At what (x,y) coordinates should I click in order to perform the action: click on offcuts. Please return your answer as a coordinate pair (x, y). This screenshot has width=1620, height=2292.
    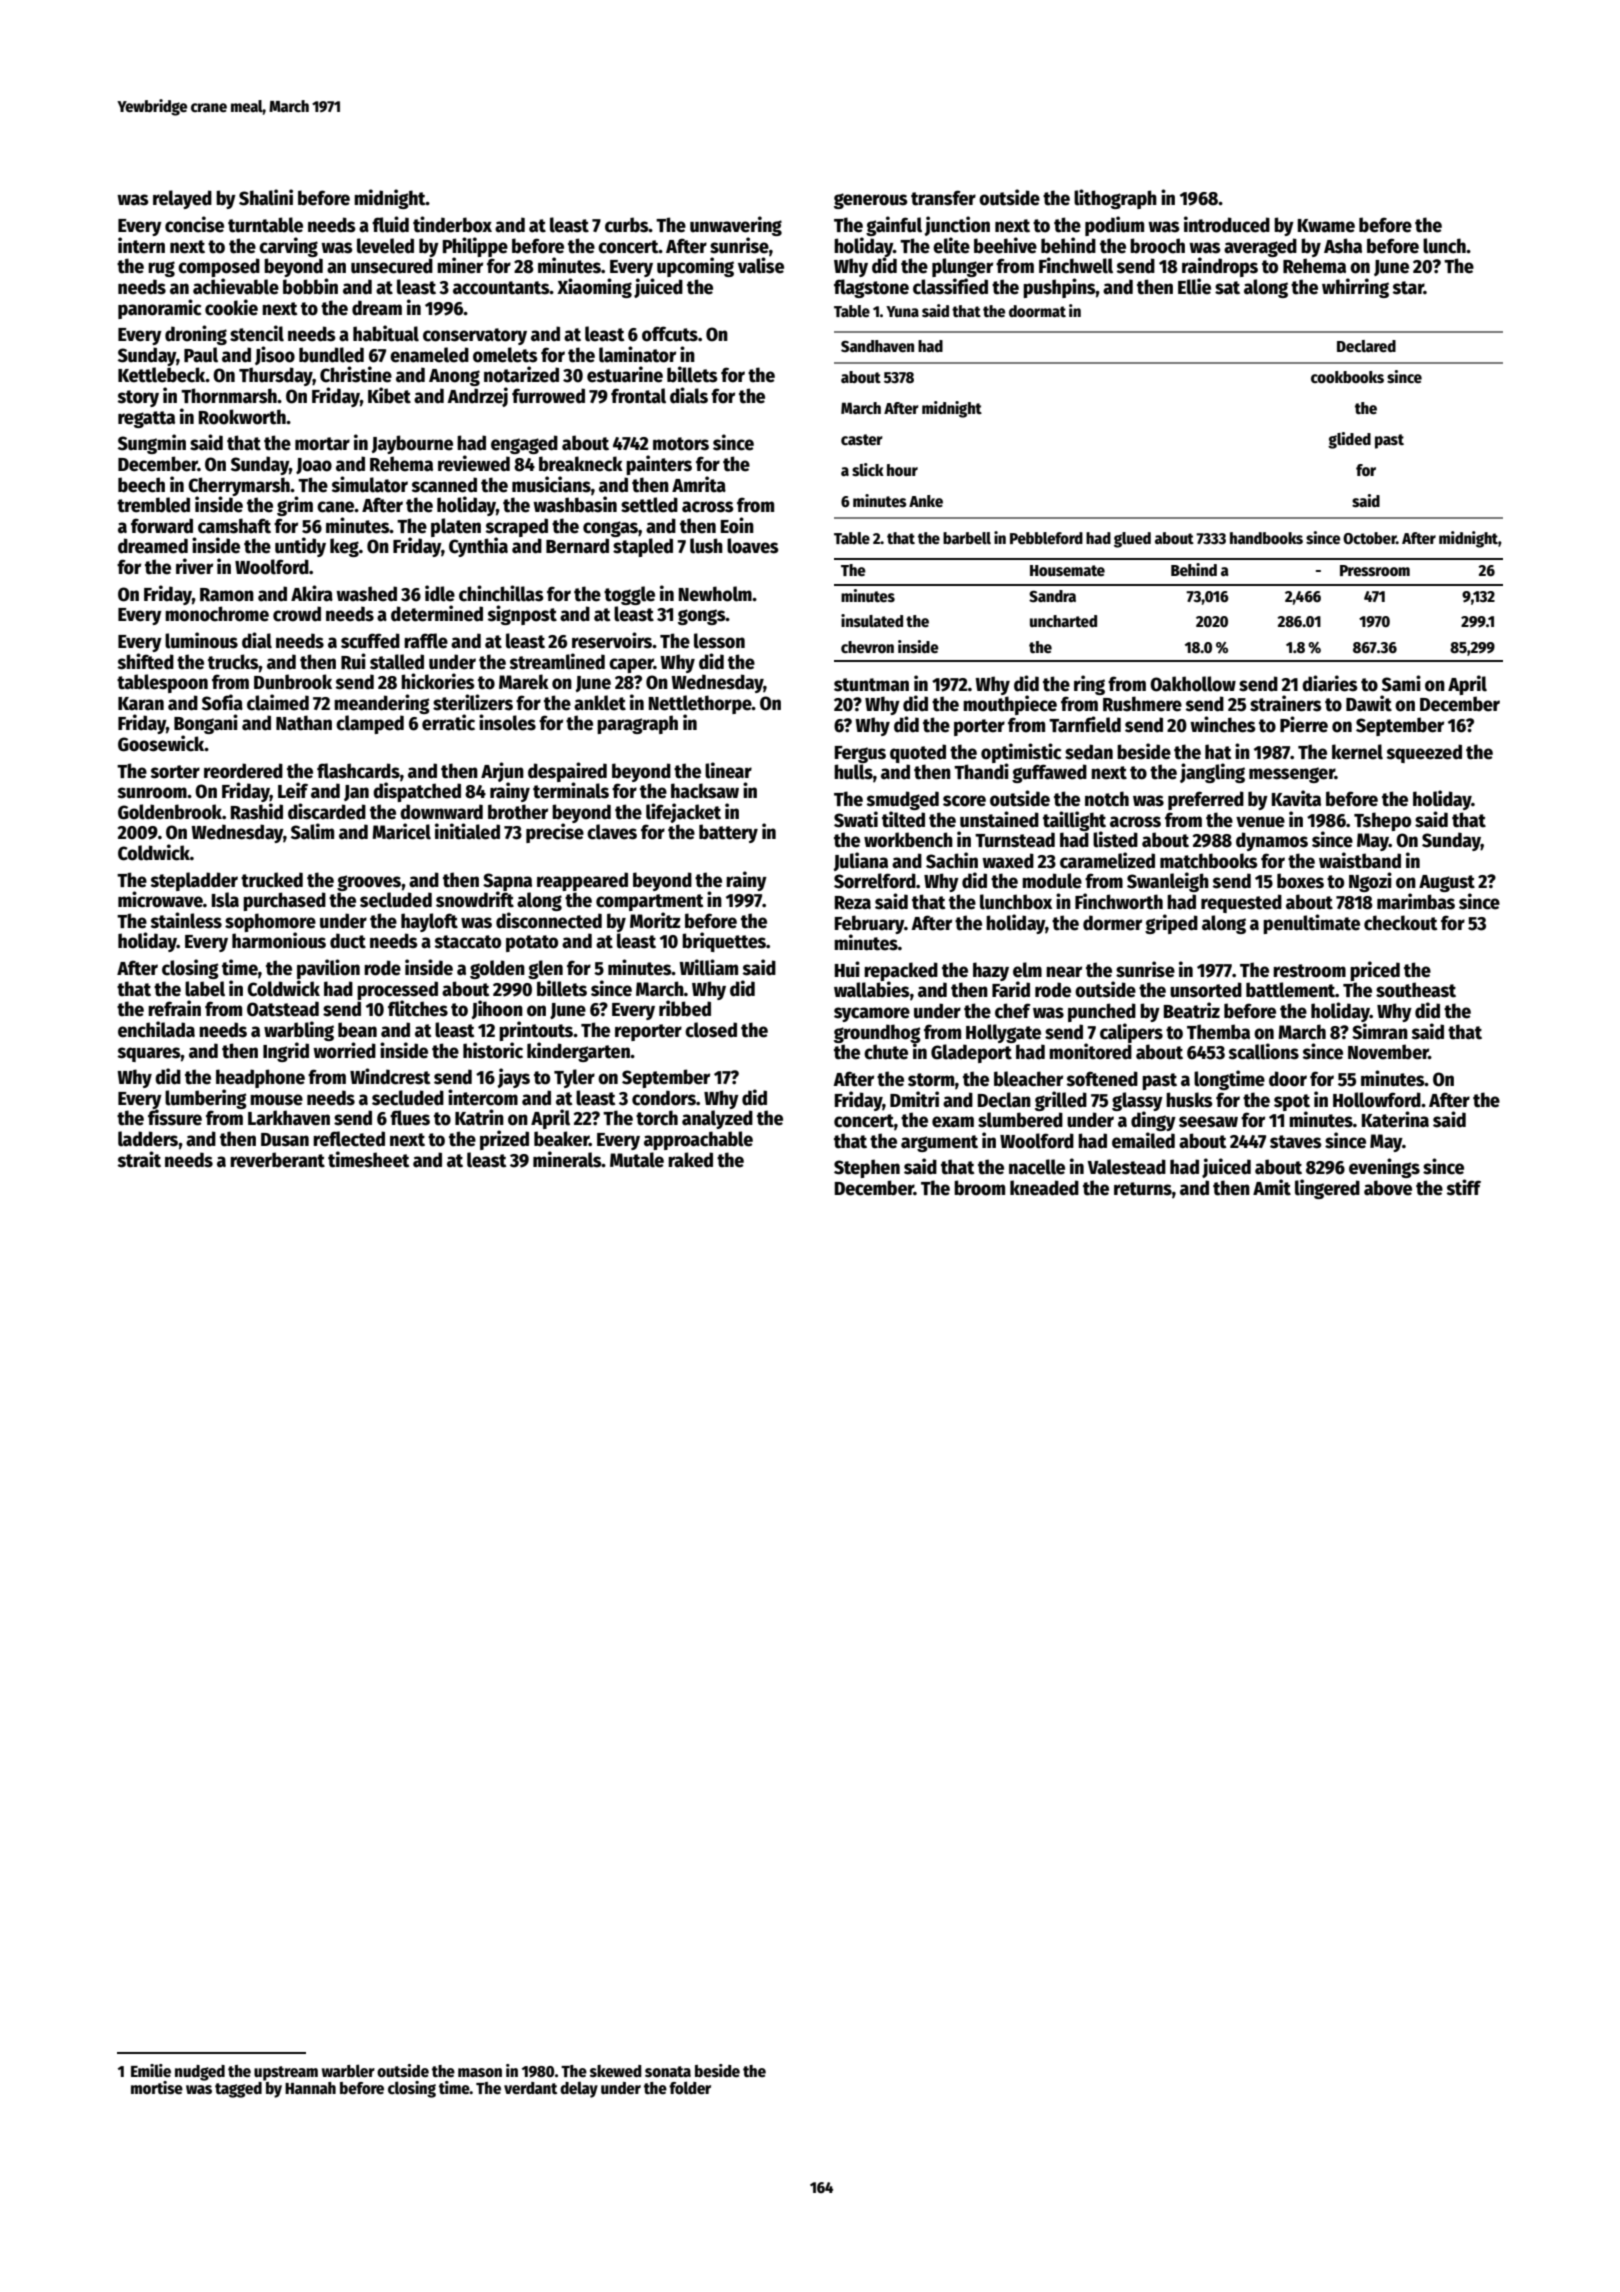
    Looking at the image, I should click on (670, 334).
